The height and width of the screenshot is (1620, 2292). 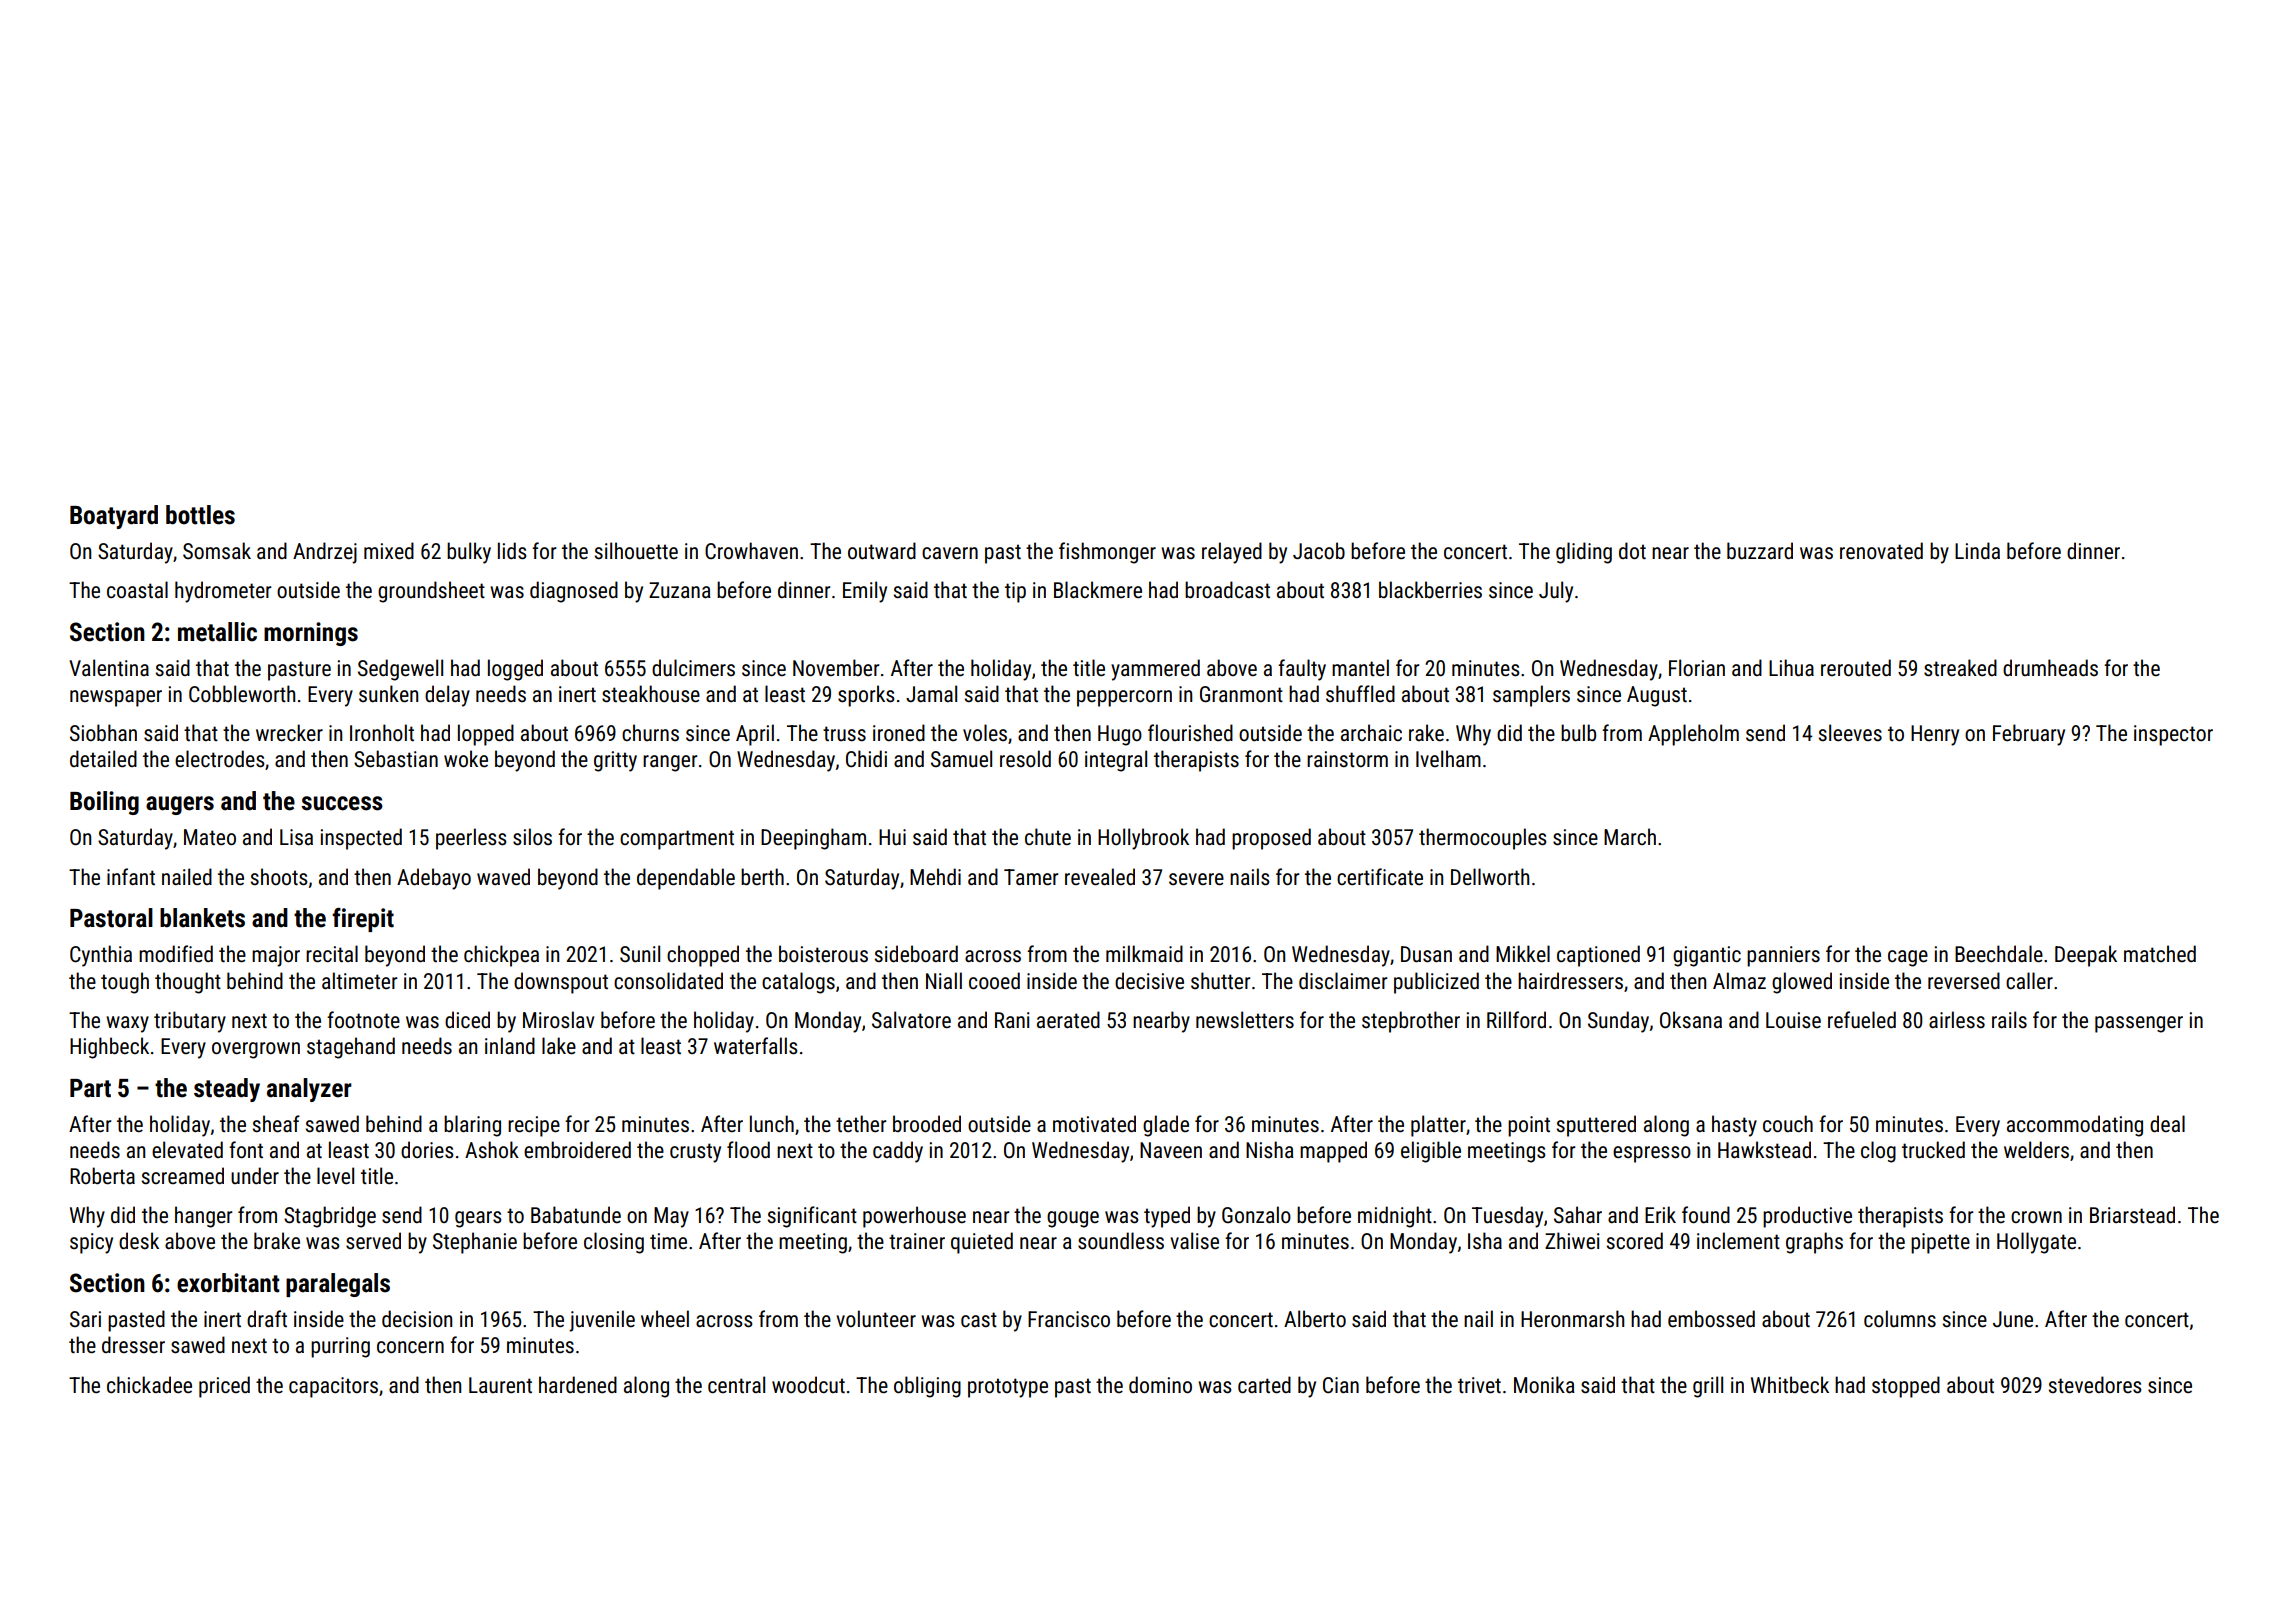 What do you see at coordinates (1788, 1124) in the screenshot?
I see `couch` at bounding box center [1788, 1124].
